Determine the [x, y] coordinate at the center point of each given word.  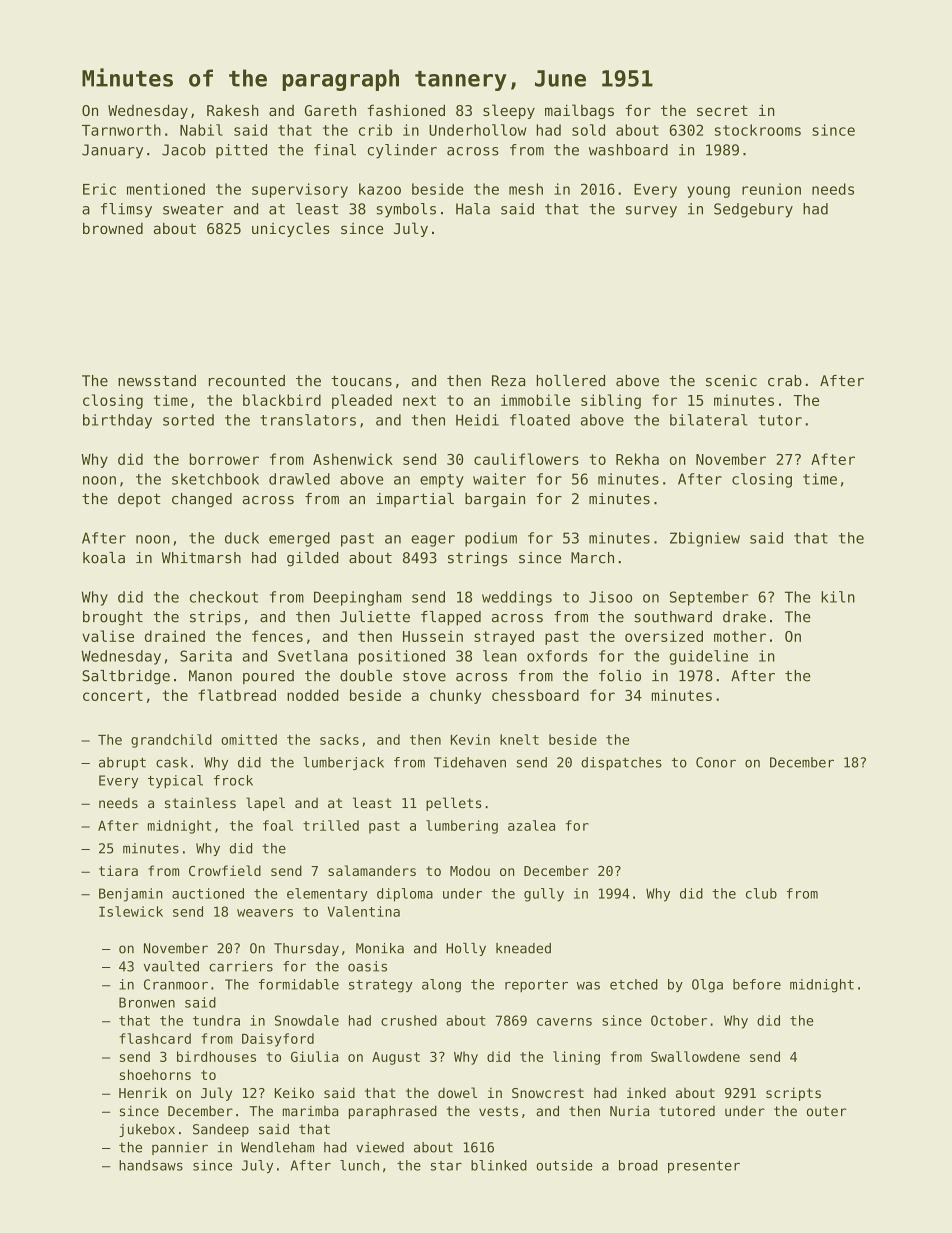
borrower [224, 459]
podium [491, 539]
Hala [473, 209]
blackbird [282, 400]
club [761, 893]
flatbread [237, 695]
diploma [405, 895]
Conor [716, 762]
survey [651, 212]
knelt [519, 739]
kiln [838, 597]
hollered [571, 381]
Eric [99, 189]
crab [785, 381]
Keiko [294, 1092]
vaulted [171, 966]
